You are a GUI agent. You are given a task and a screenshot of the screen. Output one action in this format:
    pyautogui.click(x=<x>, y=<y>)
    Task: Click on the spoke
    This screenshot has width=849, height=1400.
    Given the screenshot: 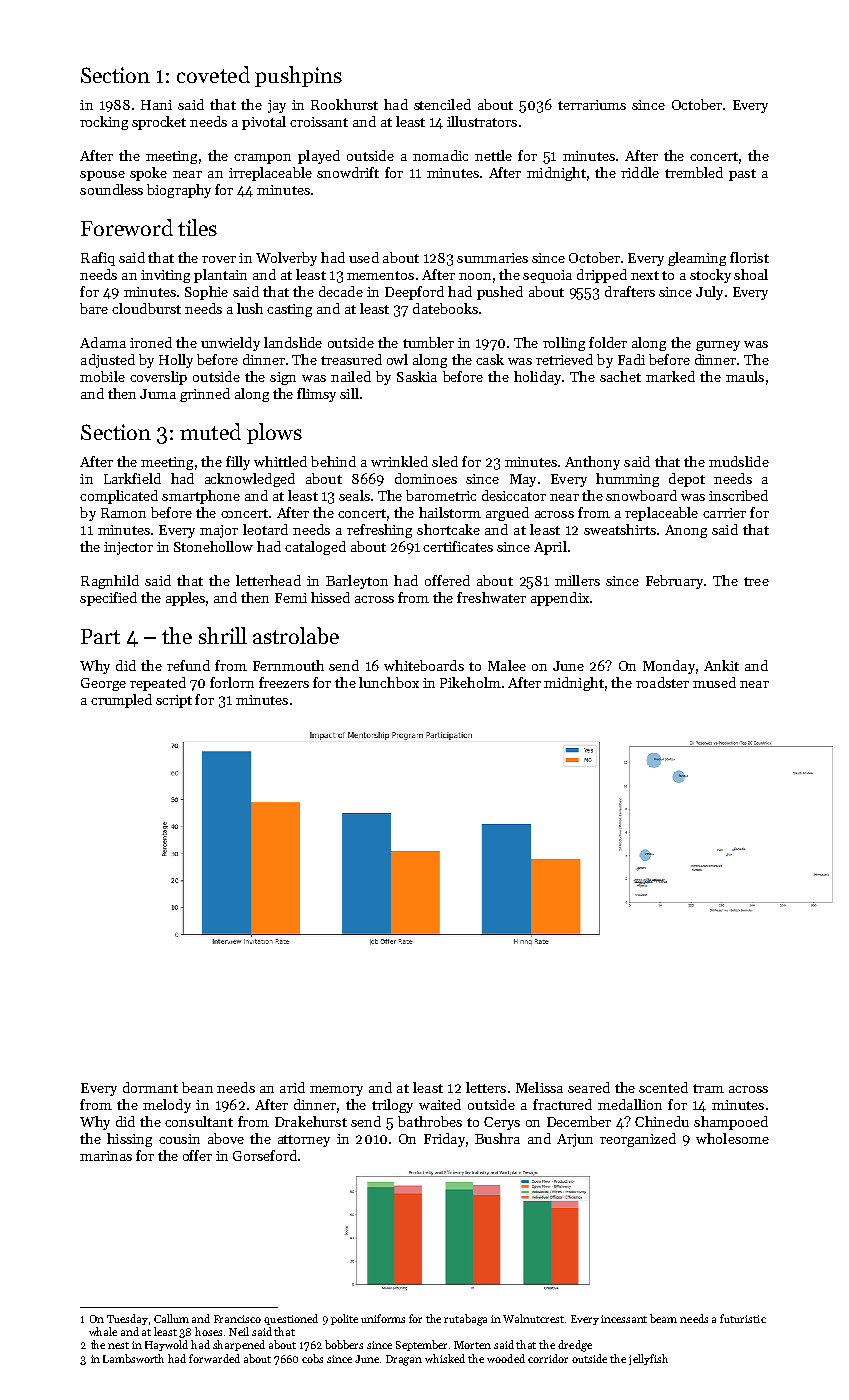 What is the action you would take?
    pyautogui.click(x=148, y=174)
